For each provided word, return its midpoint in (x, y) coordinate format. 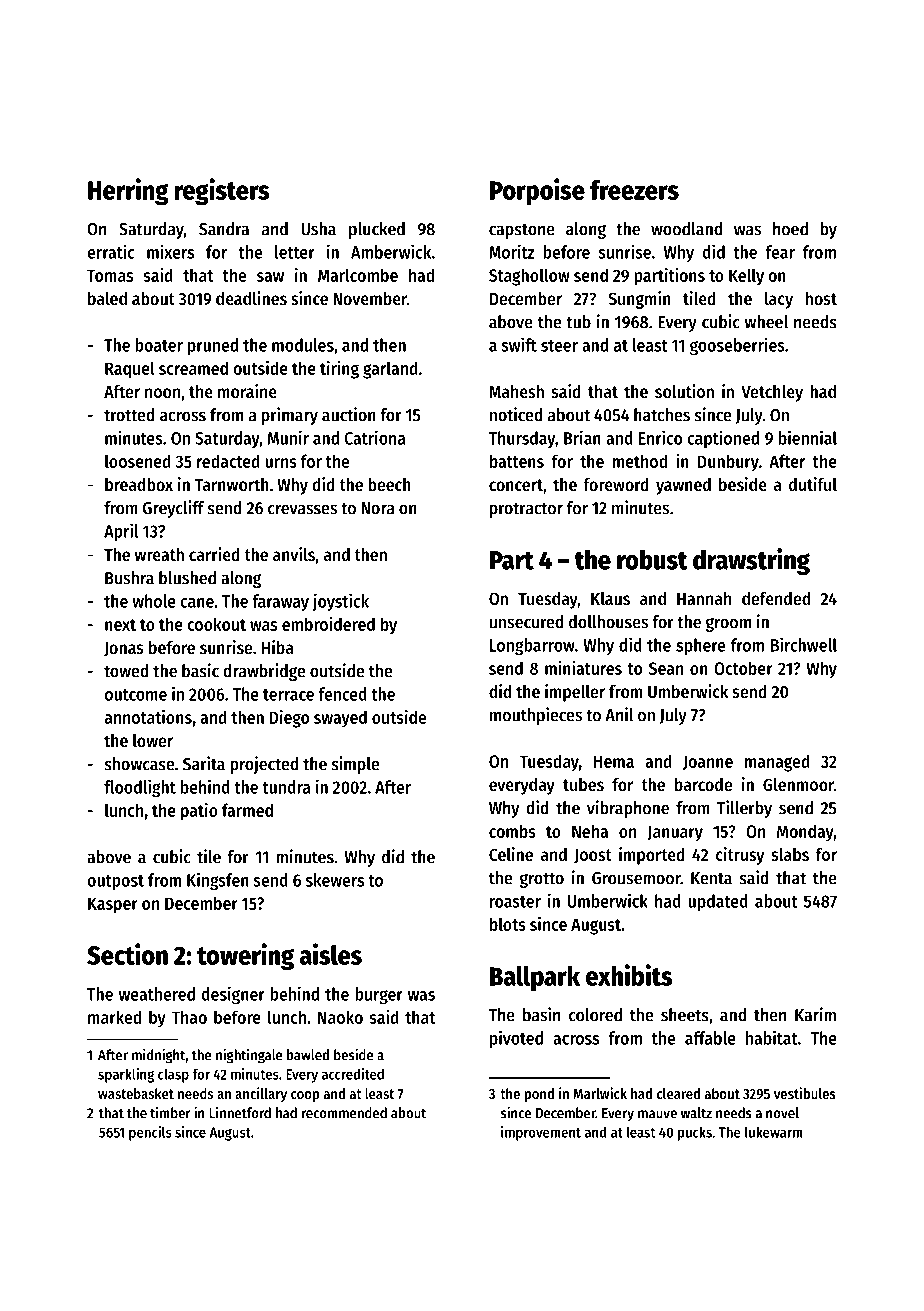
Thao (189, 1017)
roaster (515, 902)
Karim (815, 1014)
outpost (115, 882)
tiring (339, 370)
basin (541, 1014)
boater (159, 345)
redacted (228, 461)
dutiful (813, 484)
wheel (766, 322)
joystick (341, 602)
